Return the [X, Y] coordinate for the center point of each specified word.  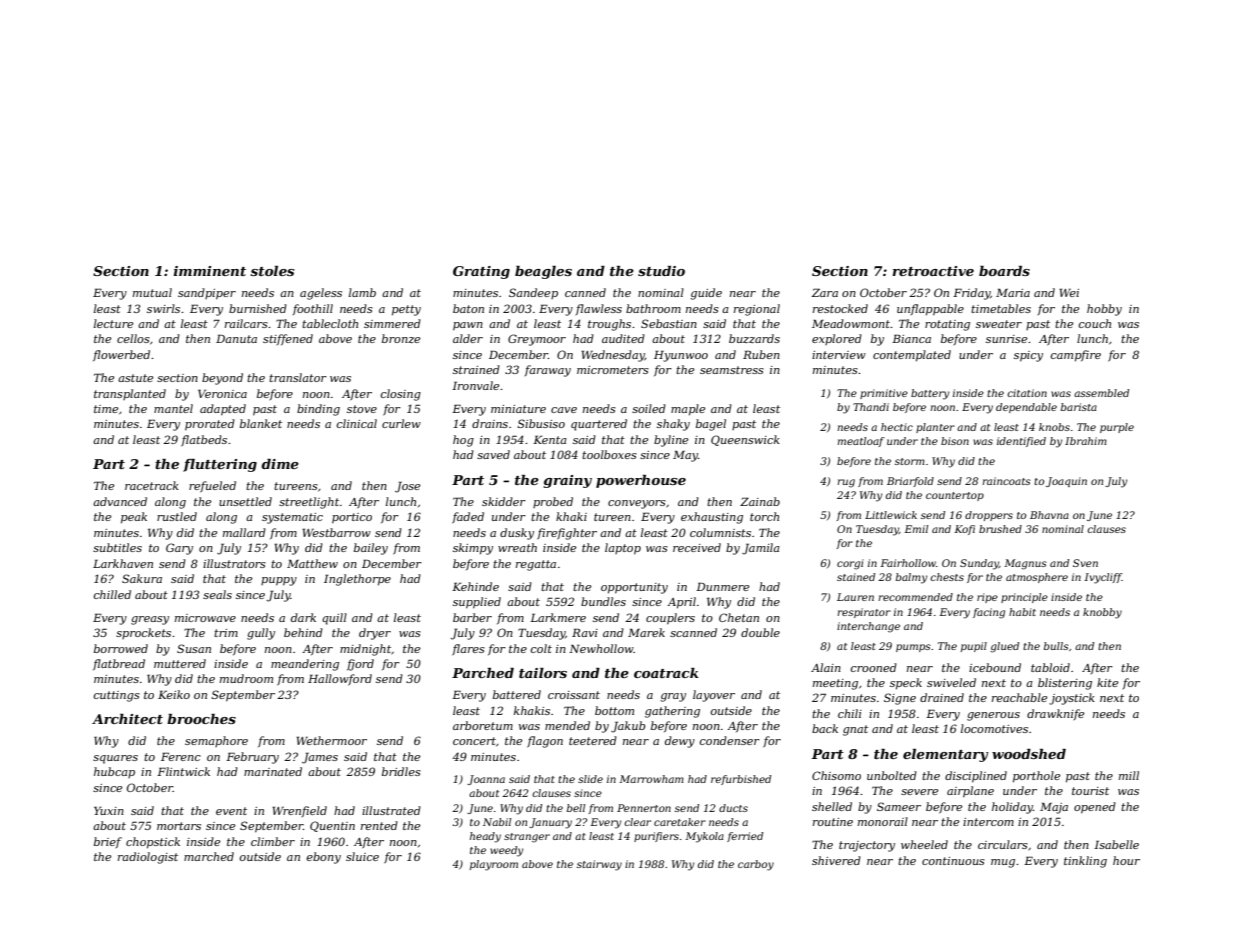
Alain [826, 667]
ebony [324, 858]
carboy [756, 865]
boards [1004, 271]
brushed [1000, 529]
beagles [543, 272]
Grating [481, 272]
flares [468, 650]
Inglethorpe [357, 580]
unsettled [245, 501]
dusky [517, 534]
